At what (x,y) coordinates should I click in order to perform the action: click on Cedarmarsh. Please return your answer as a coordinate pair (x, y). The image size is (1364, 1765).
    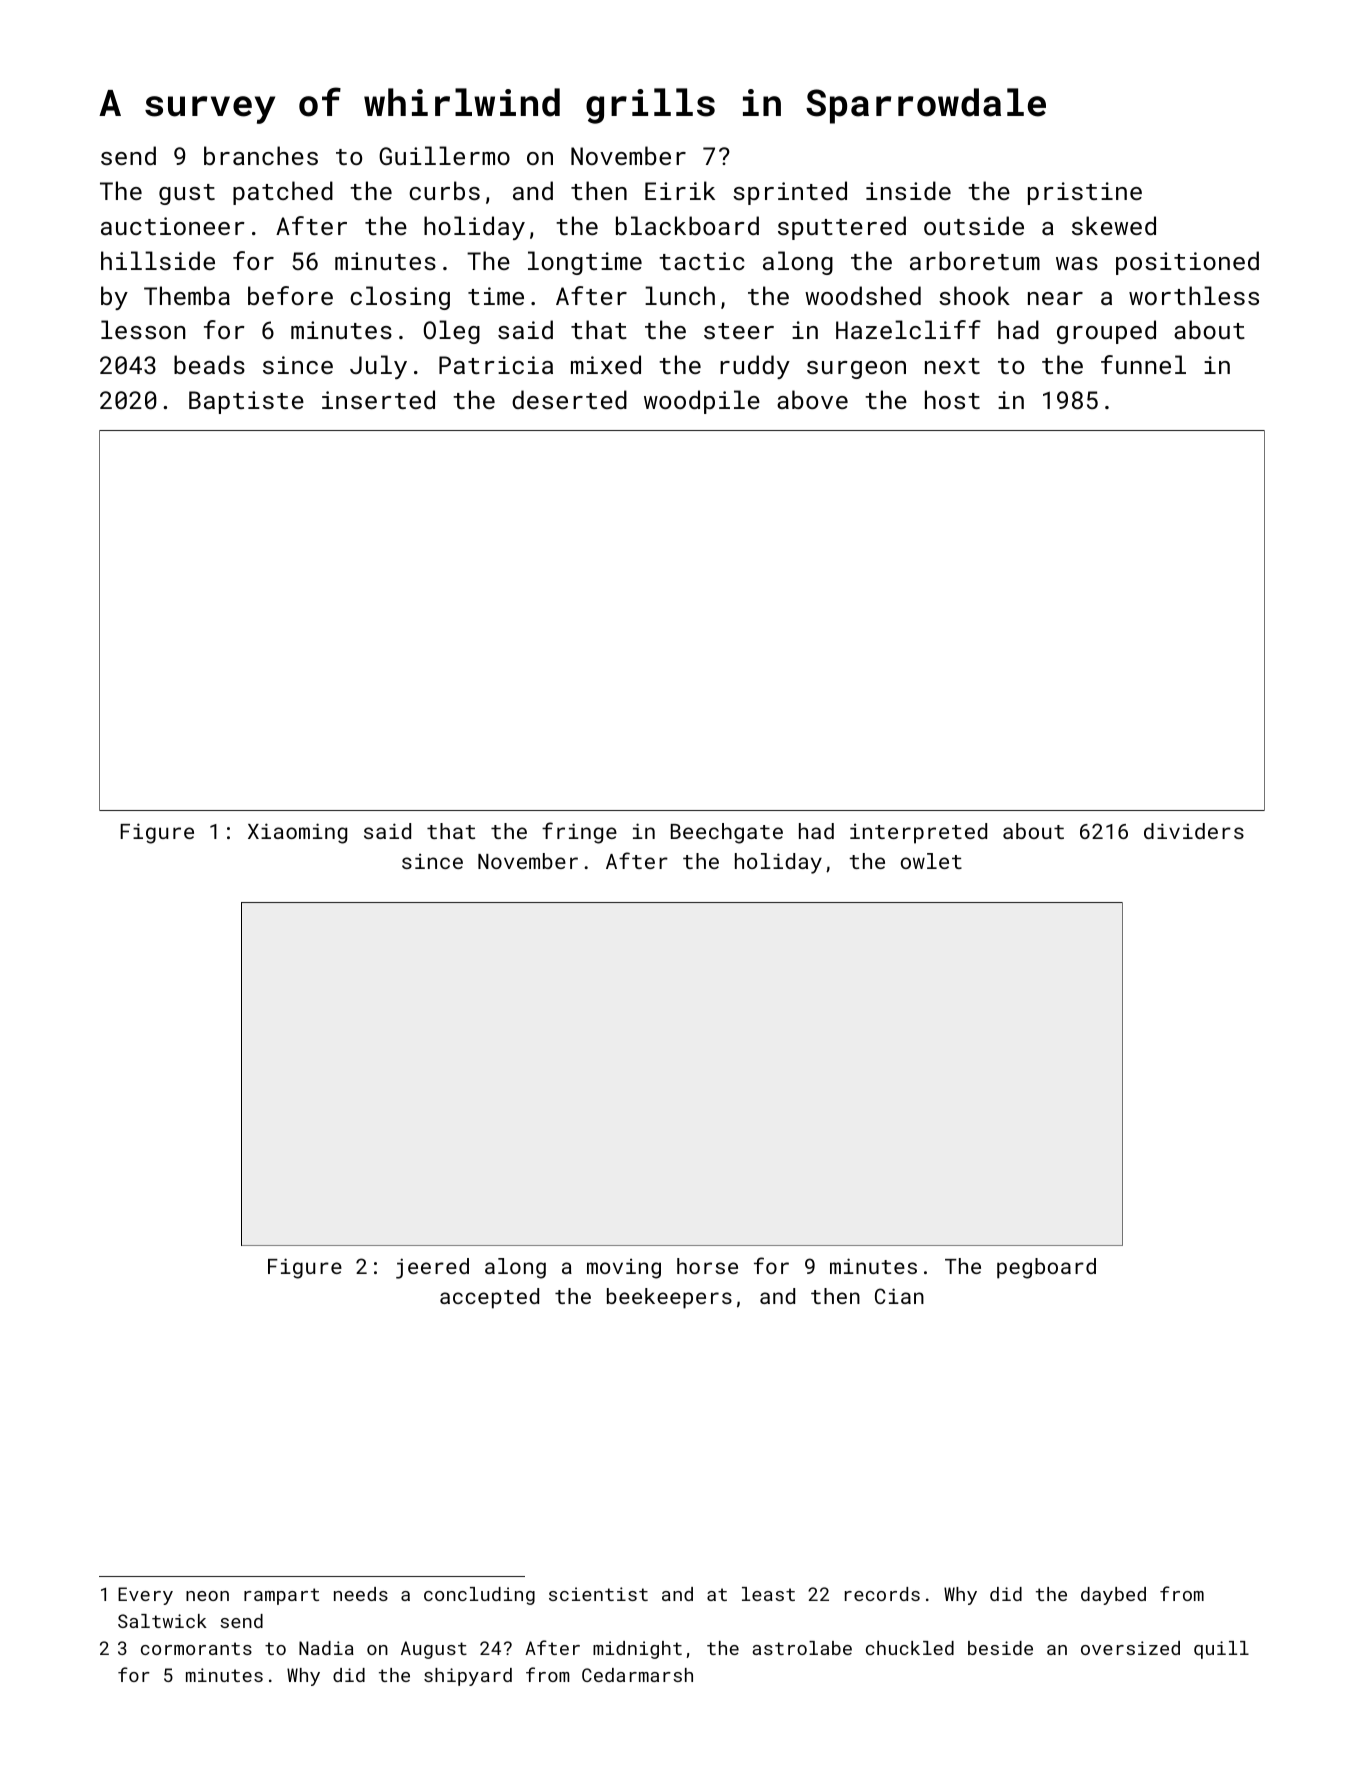
    Looking at the image, I should click on (637, 1675).
